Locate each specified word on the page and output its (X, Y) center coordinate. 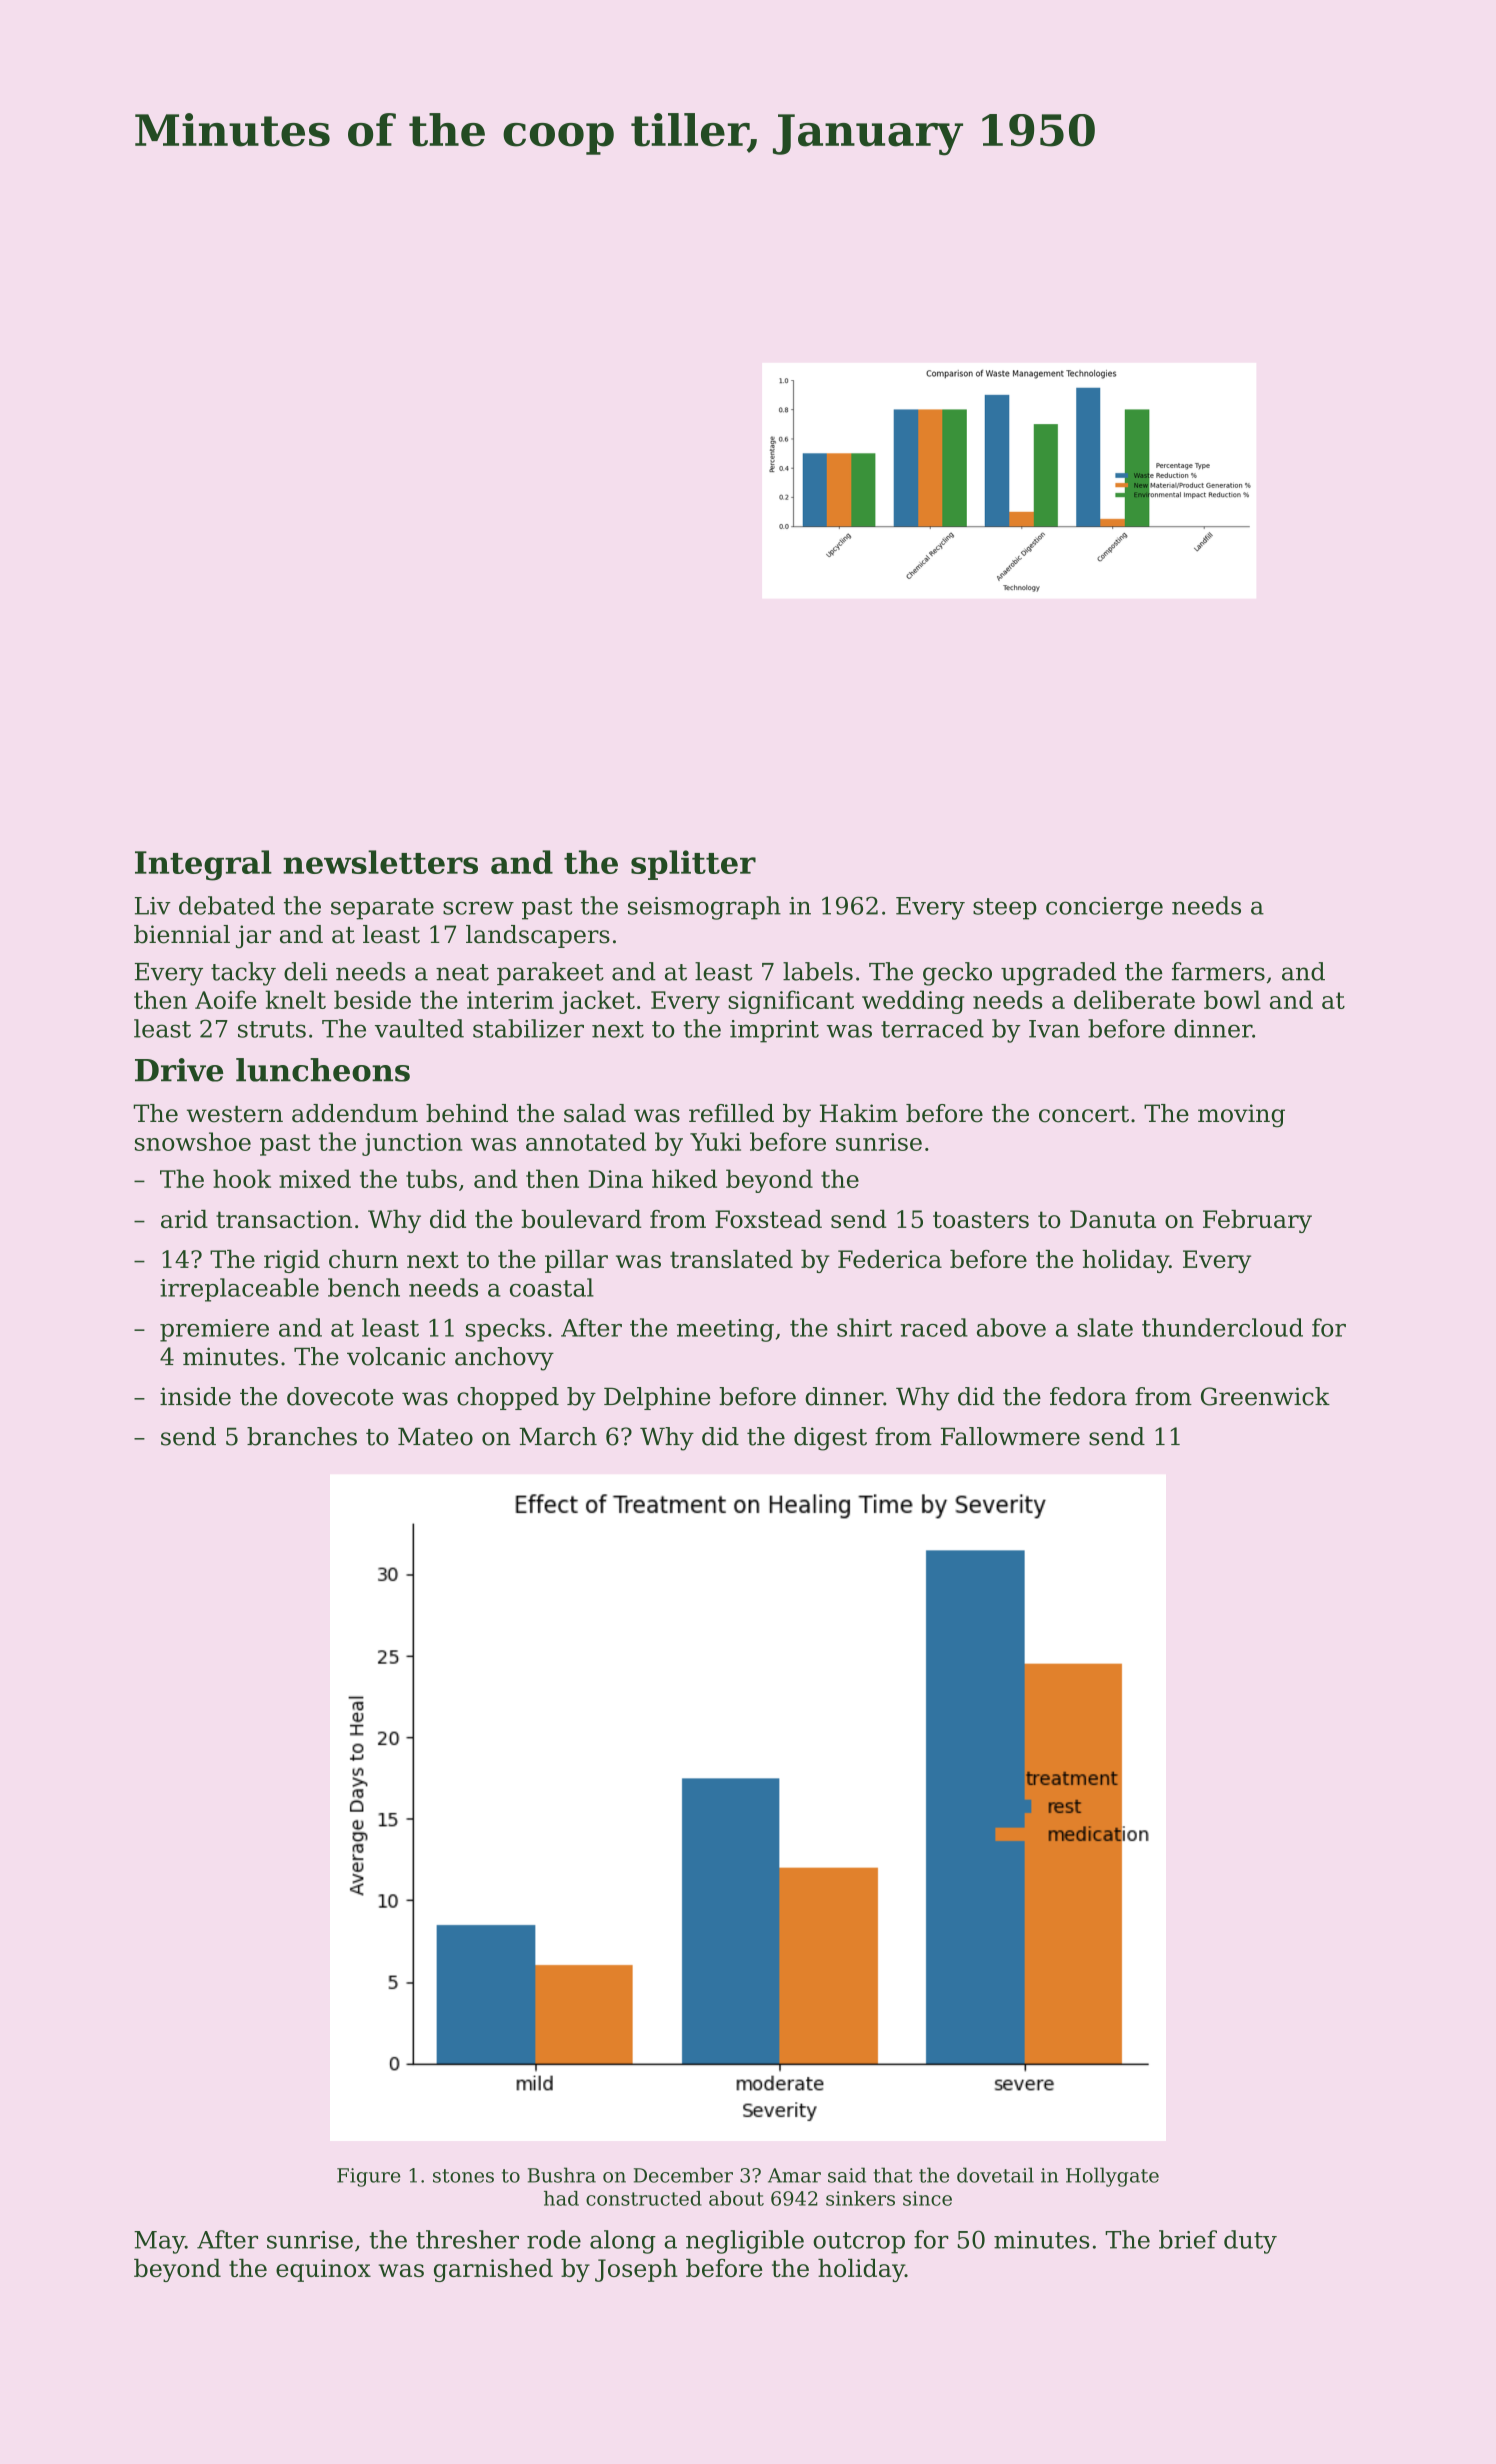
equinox (323, 2270)
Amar (794, 2175)
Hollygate (1112, 2177)
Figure (369, 2177)
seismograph (704, 908)
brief (1188, 2239)
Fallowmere (1010, 1436)
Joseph (636, 2270)
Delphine (657, 1398)
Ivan (1054, 1029)
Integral (203, 865)
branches (302, 1436)
